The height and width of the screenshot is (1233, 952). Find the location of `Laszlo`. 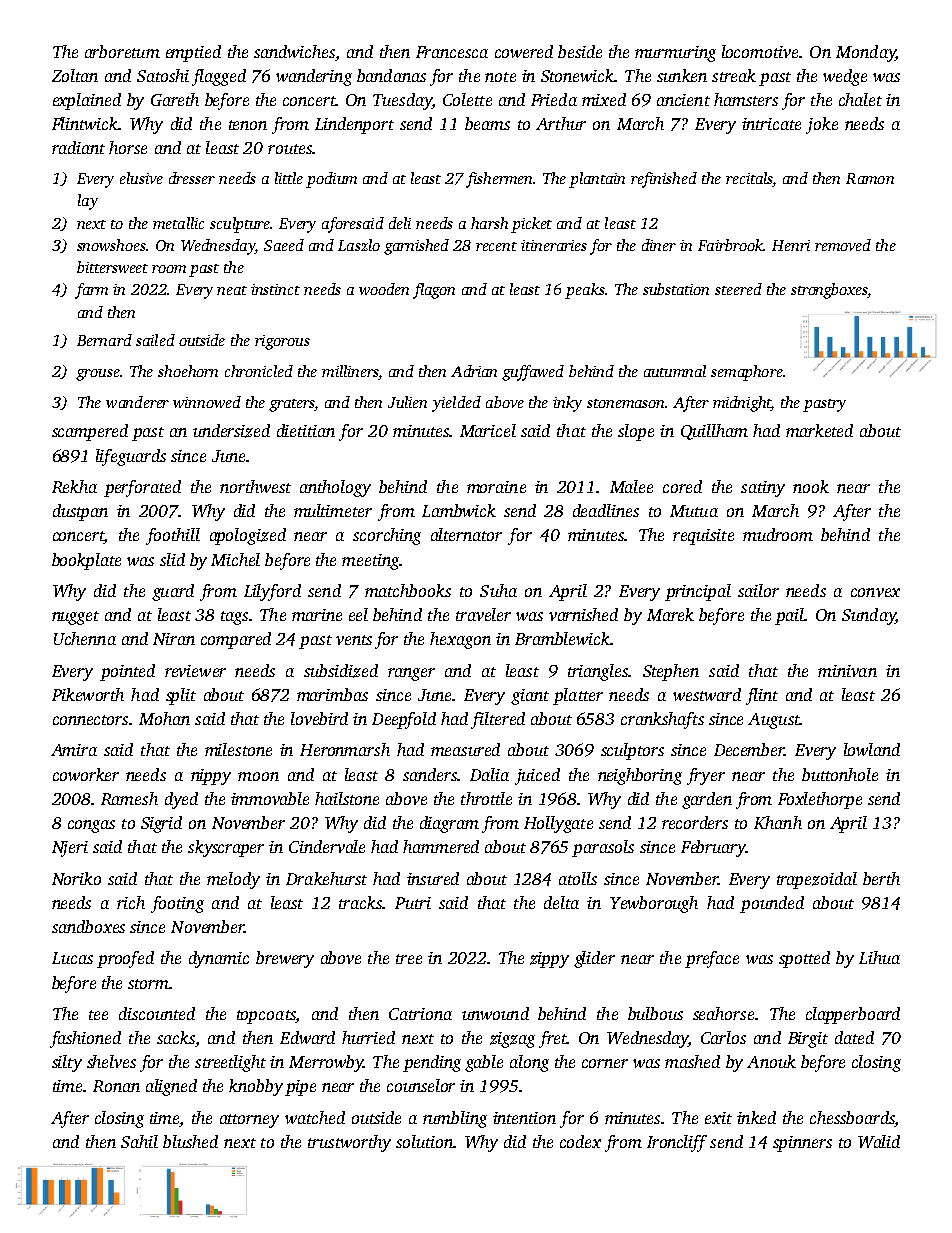

Laszlo is located at coordinates (359, 245).
